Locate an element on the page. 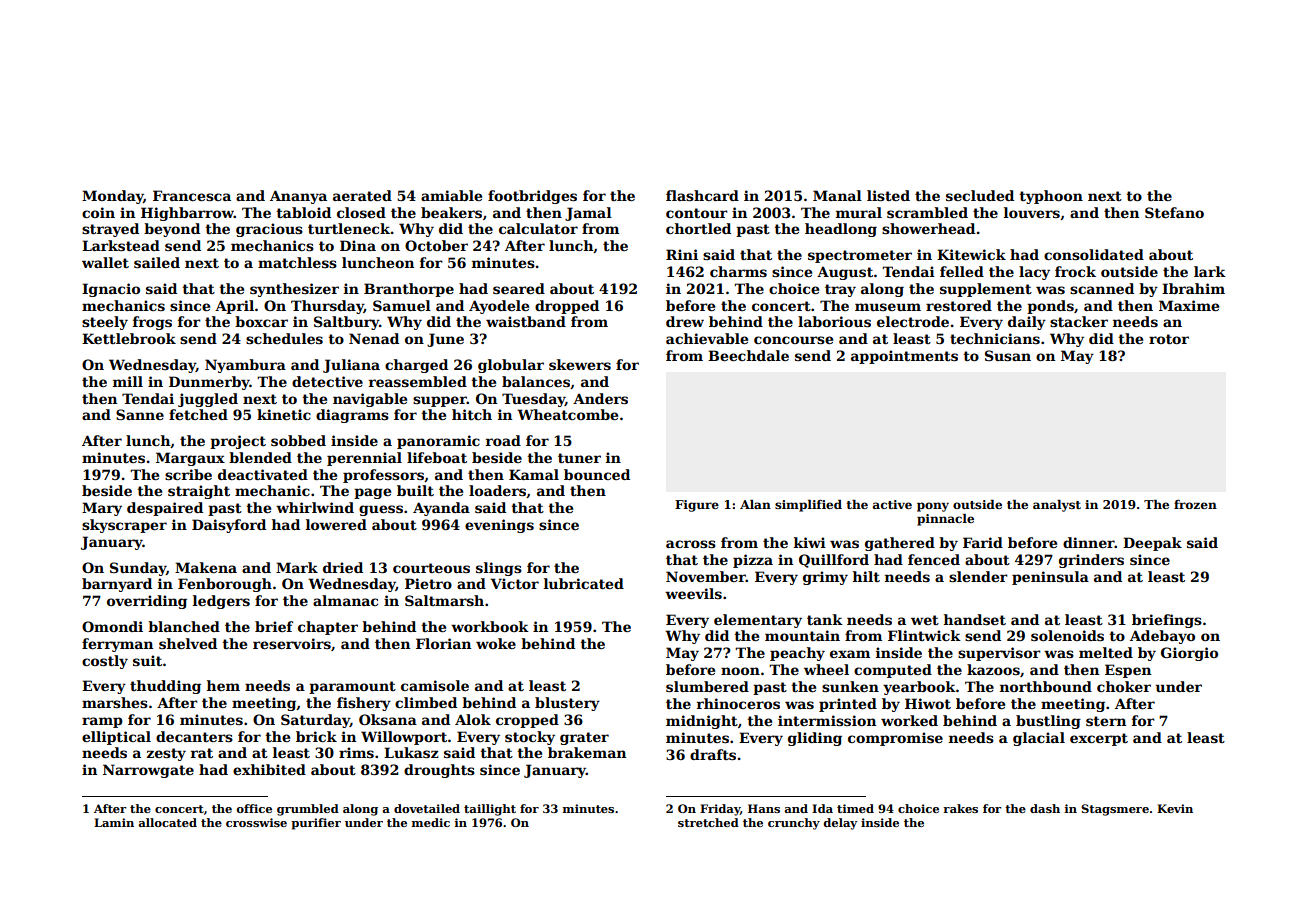 The height and width of the image is (924, 1308). Sanne is located at coordinates (140, 414).
